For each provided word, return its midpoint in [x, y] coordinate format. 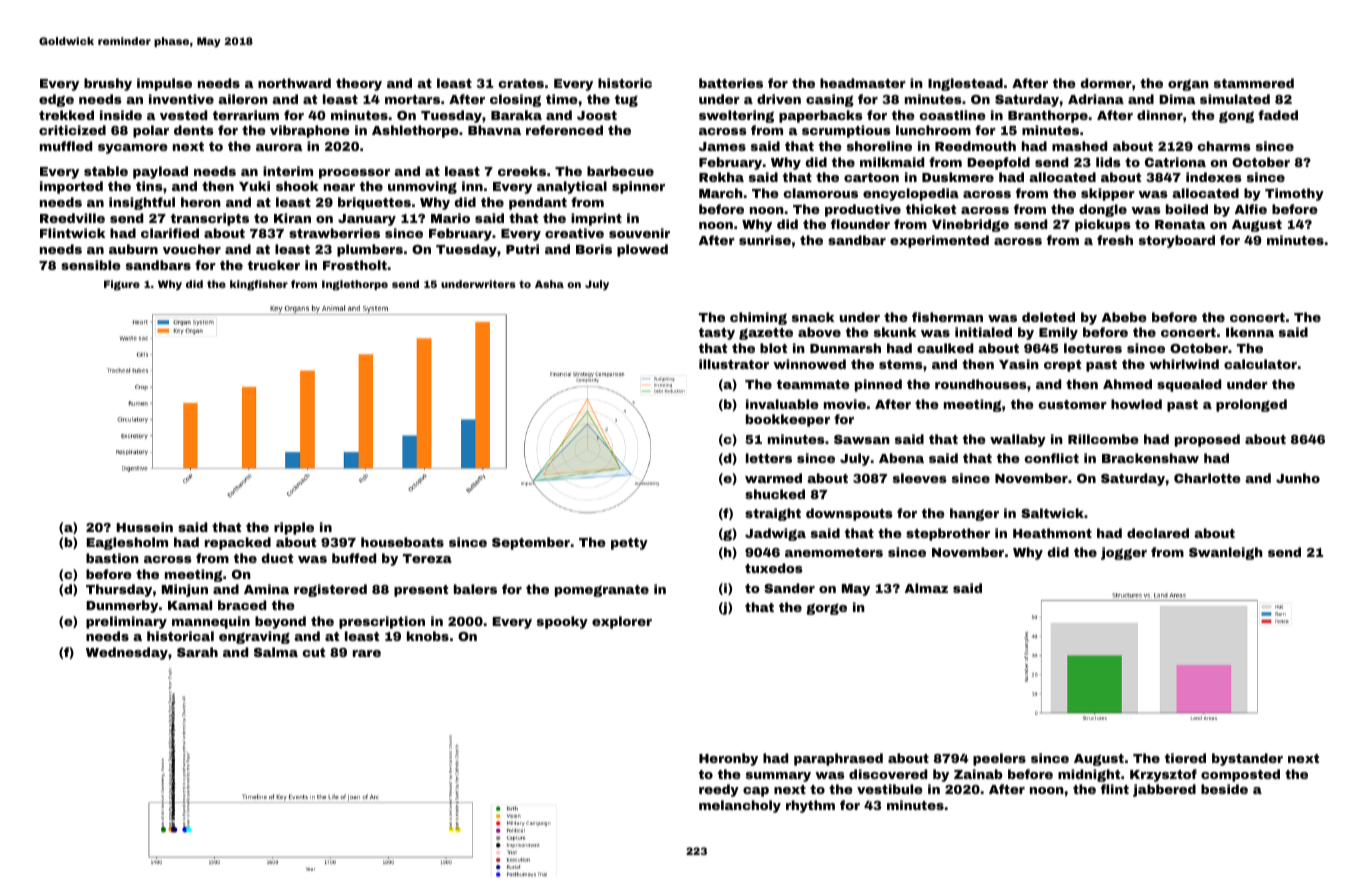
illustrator [734, 364]
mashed [1079, 146]
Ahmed [1127, 384]
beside [1224, 789]
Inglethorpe [355, 285]
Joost [597, 115]
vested [183, 115]
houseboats [402, 542]
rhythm [810, 806]
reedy [719, 790]
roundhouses [981, 384]
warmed [773, 478]
